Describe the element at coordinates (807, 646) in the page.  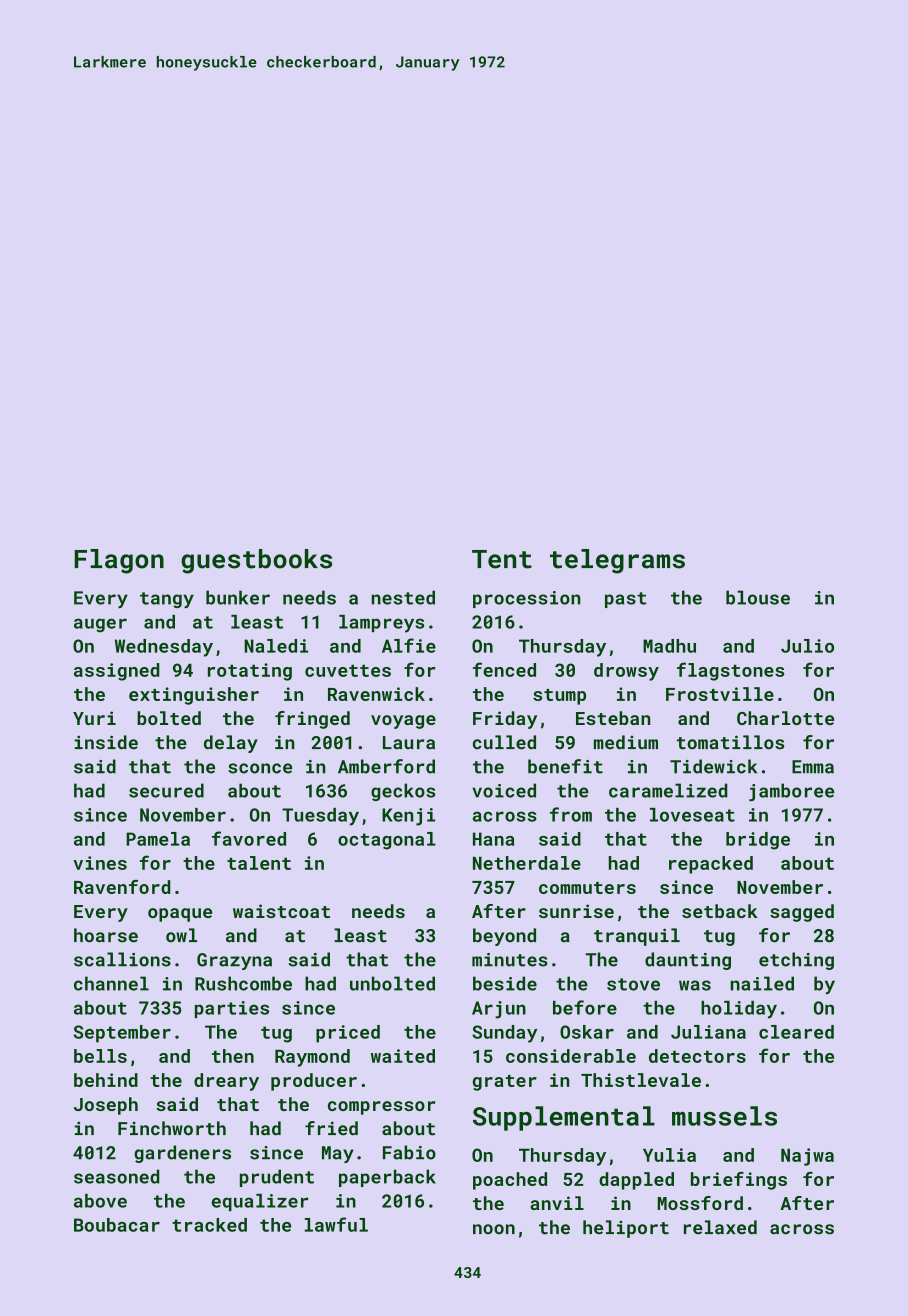
I see `Julio` at that location.
